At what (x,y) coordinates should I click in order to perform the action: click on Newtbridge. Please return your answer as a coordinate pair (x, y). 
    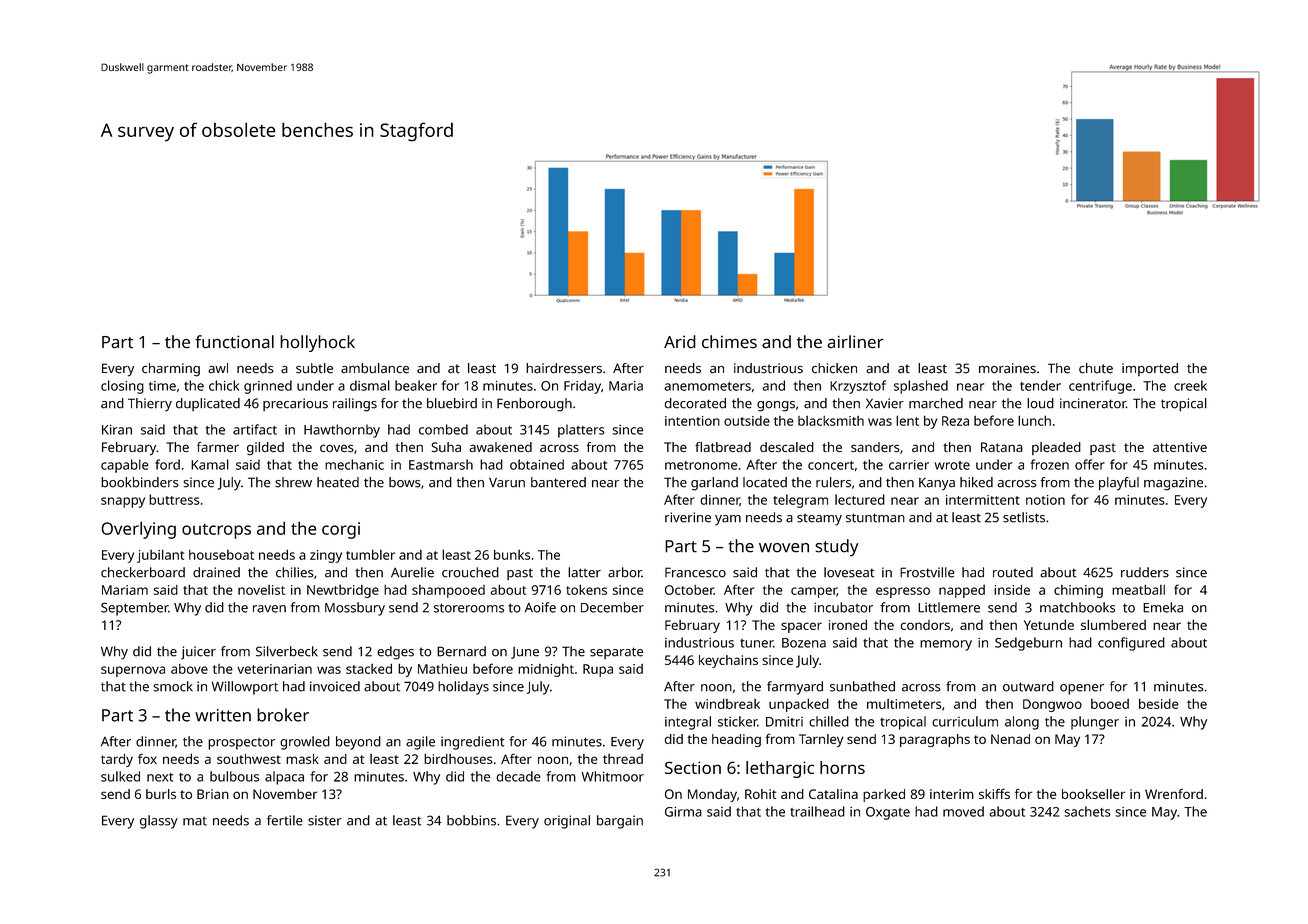
    Looking at the image, I should click on (343, 591).
